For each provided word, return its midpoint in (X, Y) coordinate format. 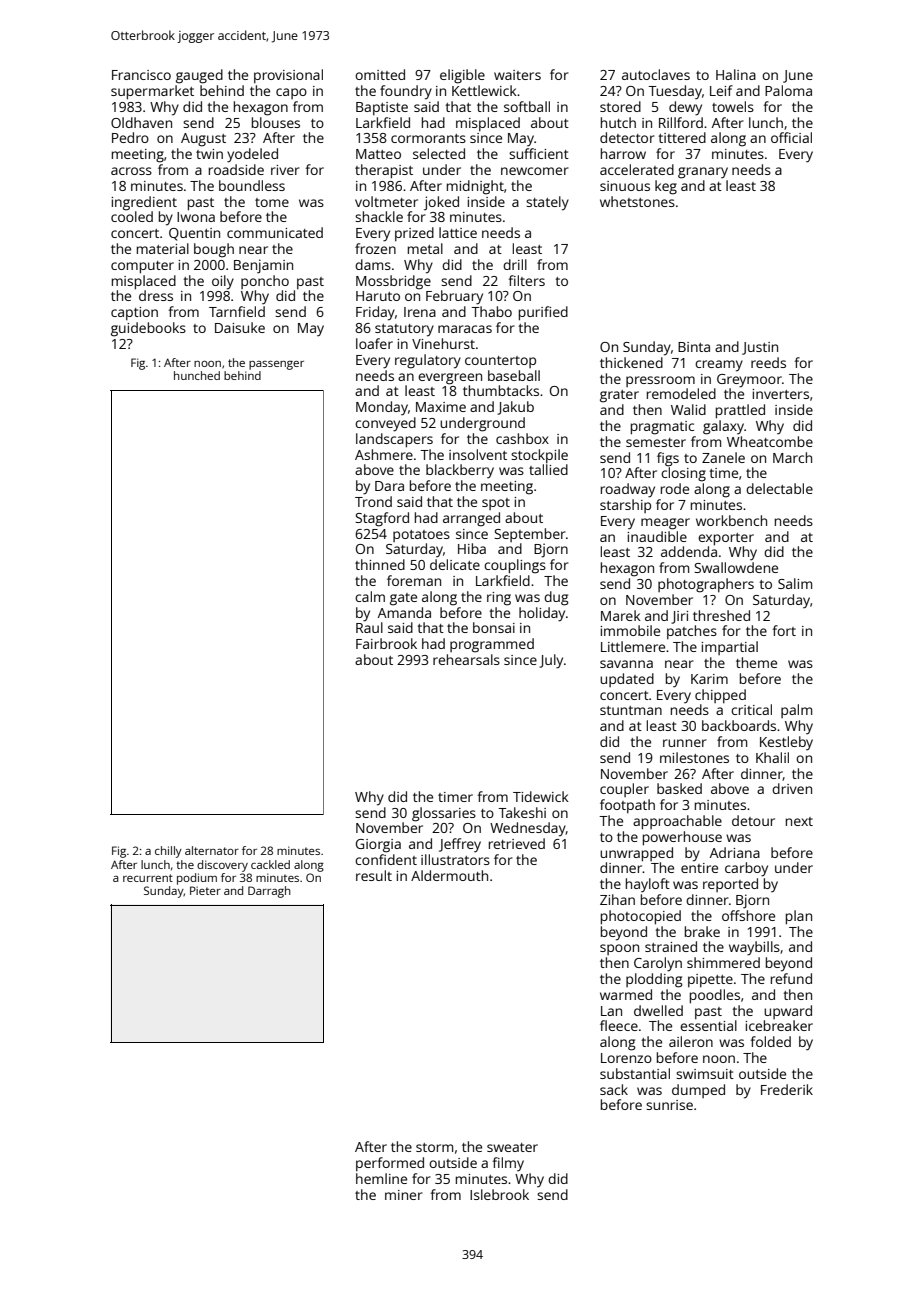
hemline (381, 1178)
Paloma (788, 90)
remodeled (681, 393)
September (530, 535)
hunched (197, 375)
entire (699, 868)
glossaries (444, 814)
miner (404, 1195)
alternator (212, 850)
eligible (462, 76)
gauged (199, 76)
